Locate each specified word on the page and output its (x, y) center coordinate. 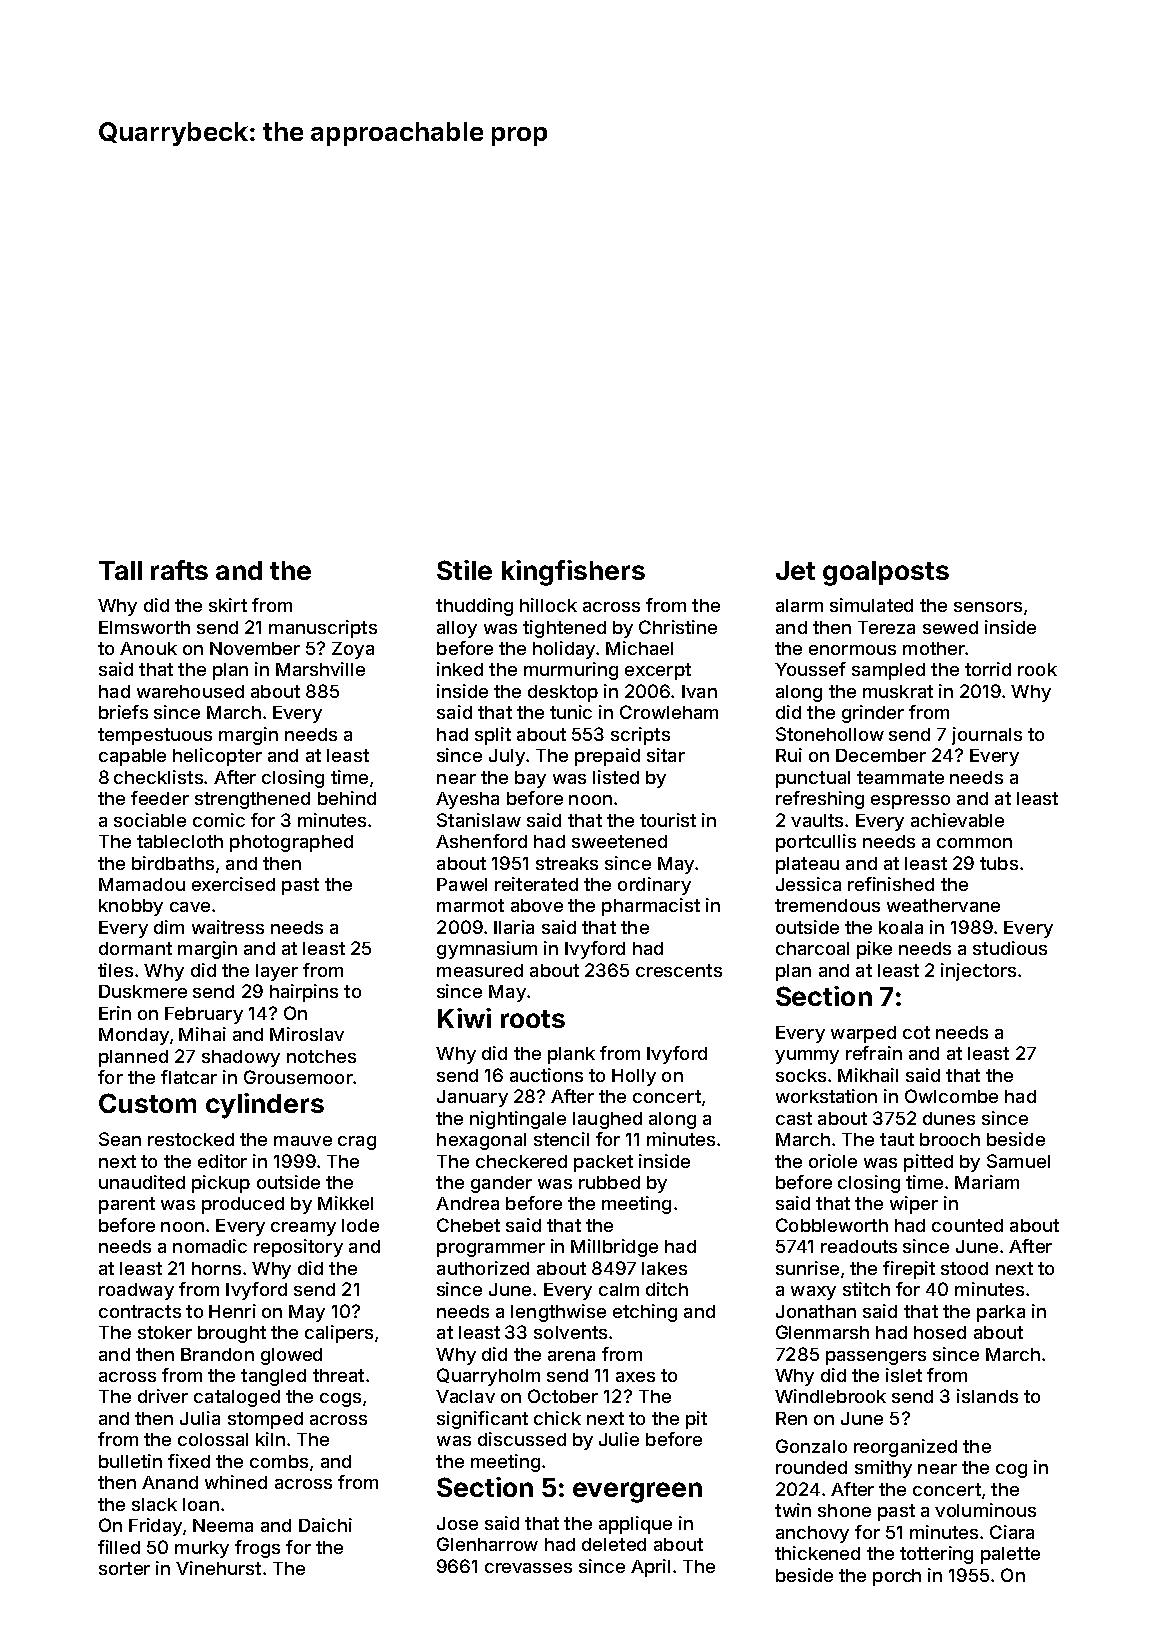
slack (154, 1504)
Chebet (468, 1225)
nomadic (210, 1246)
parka (1001, 1313)
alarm (799, 605)
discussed (522, 1439)
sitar (666, 755)
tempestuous (155, 736)
